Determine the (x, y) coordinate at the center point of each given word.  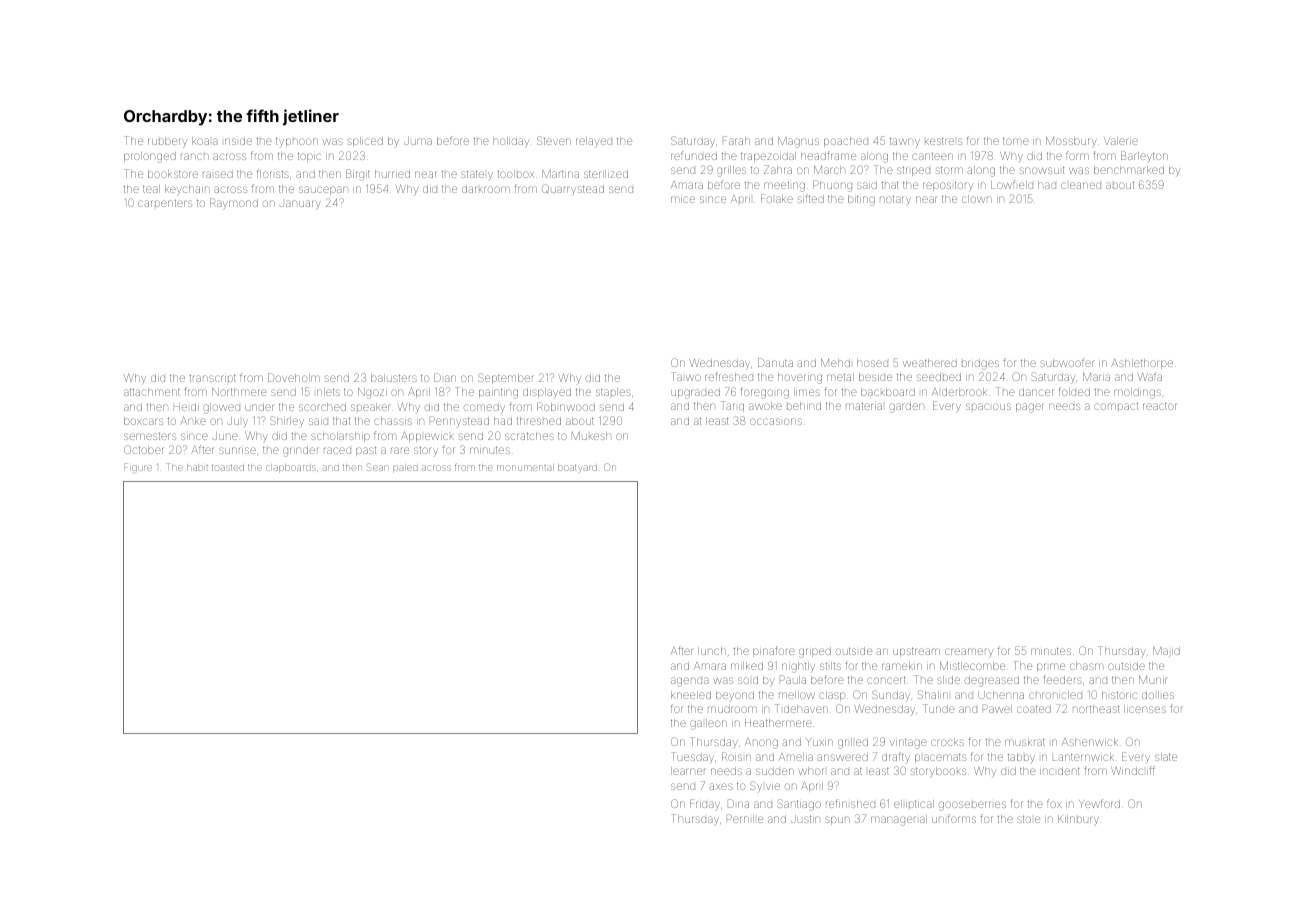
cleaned (1081, 185)
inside (238, 141)
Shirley (287, 421)
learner (688, 771)
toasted (228, 467)
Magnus (798, 142)
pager (1029, 408)
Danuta (775, 362)
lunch (712, 651)
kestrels (943, 141)
